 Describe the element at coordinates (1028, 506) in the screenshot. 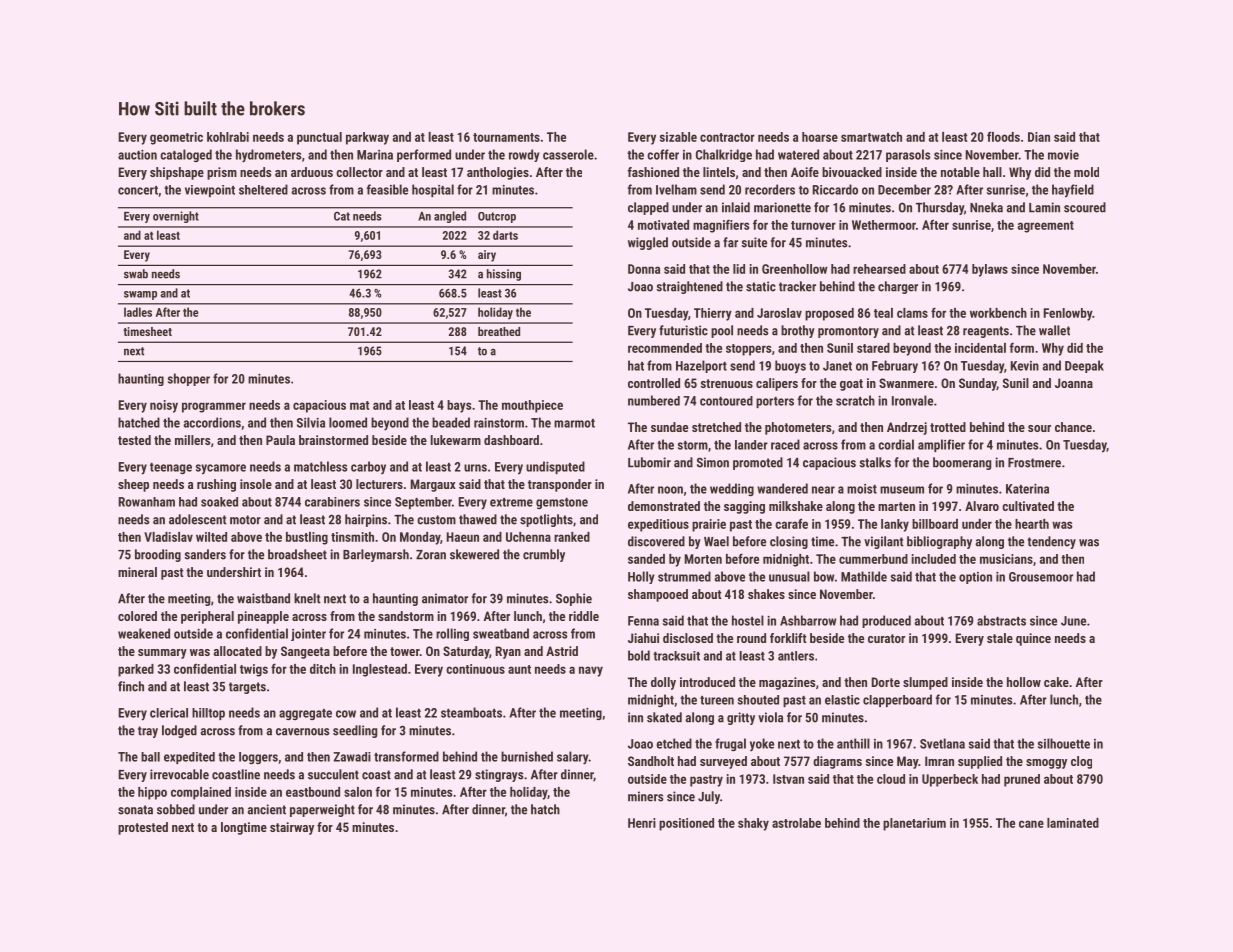

I see `cultivated` at that location.
